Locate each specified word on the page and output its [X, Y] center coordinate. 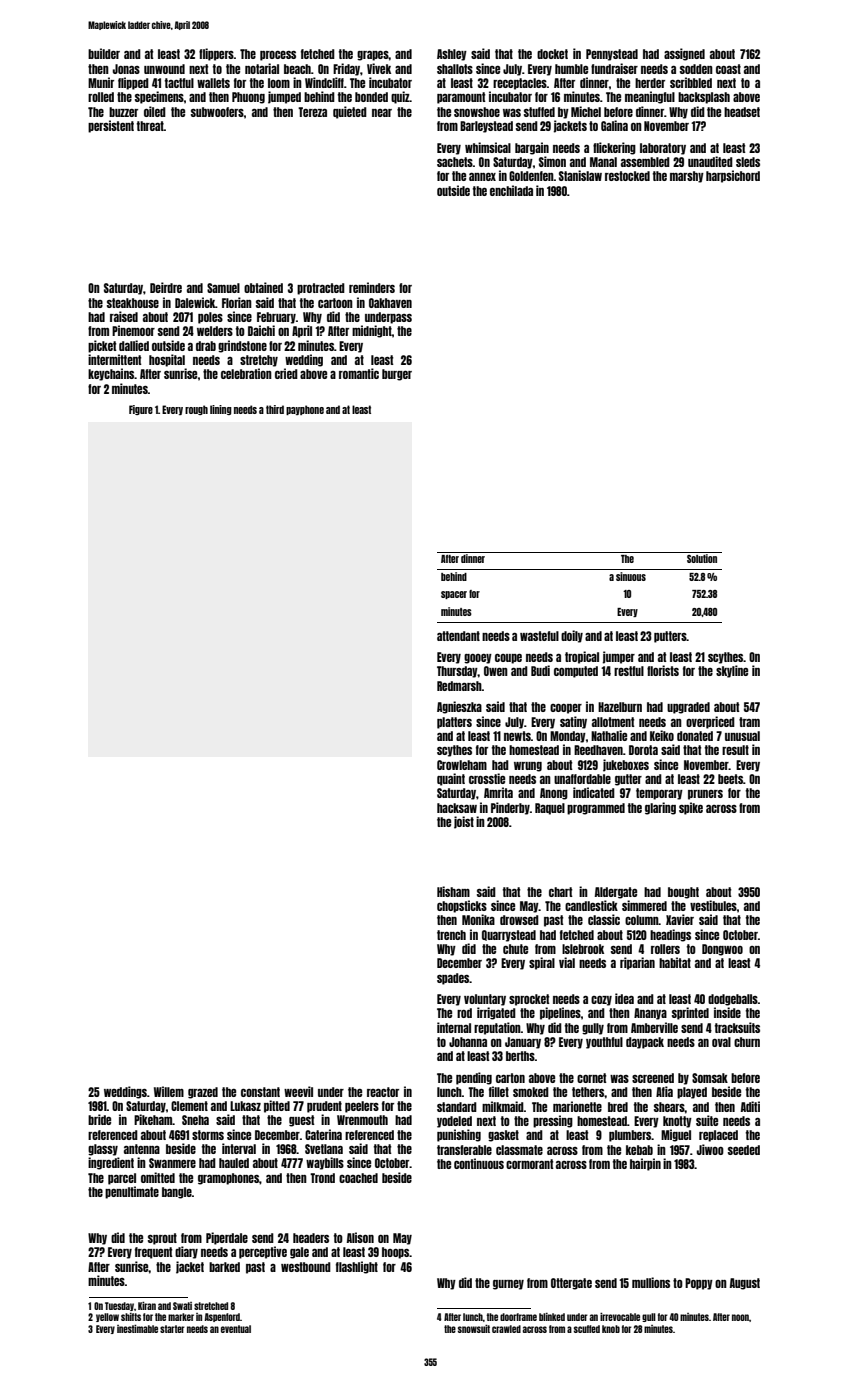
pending [474, 1078]
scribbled [691, 82]
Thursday [457, 672]
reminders [372, 287]
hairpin [645, 1164]
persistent [111, 126]
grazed [203, 1093]
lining [221, 410]
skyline [732, 671]
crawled [506, 1329]
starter [172, 1329]
